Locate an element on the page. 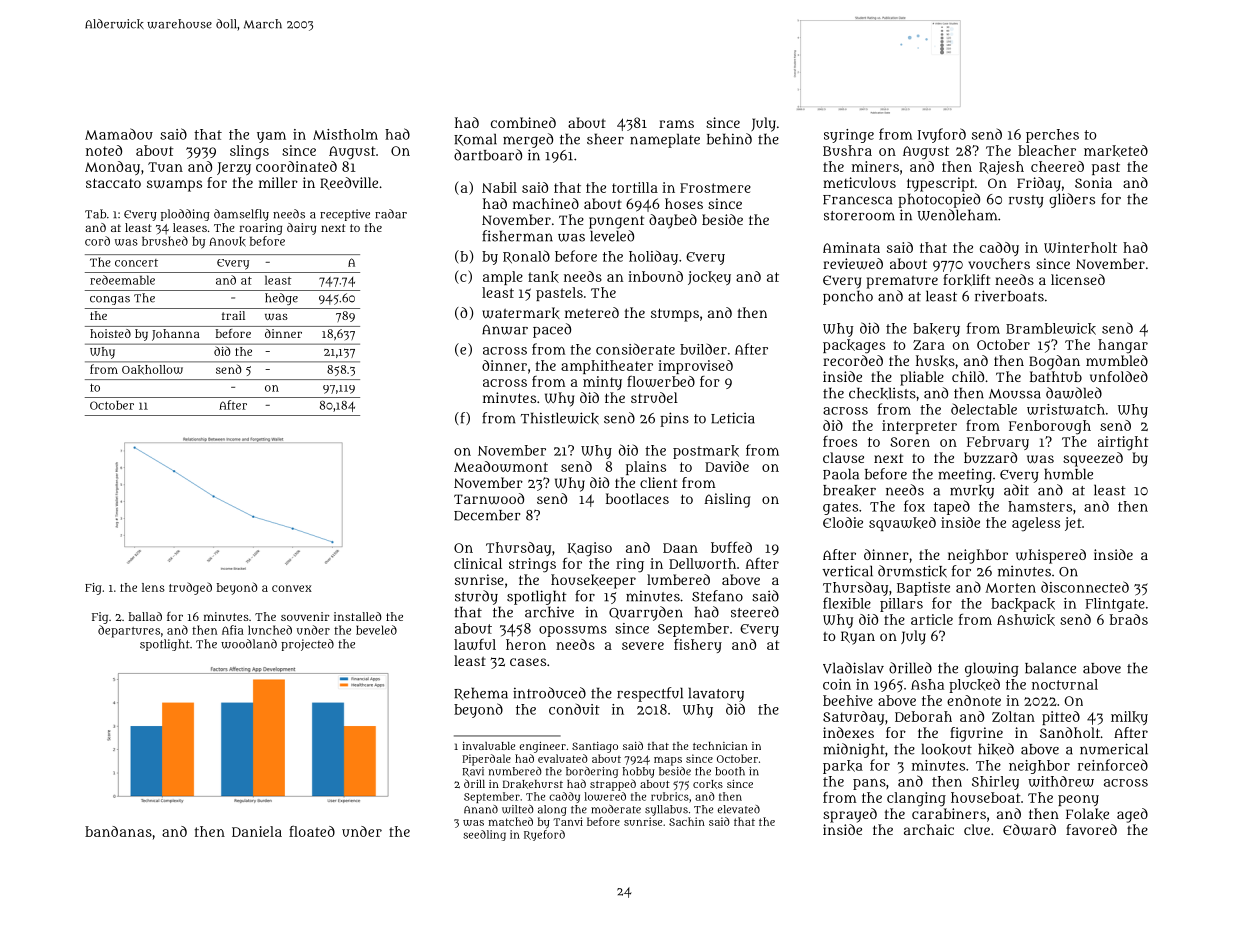 The height and width of the page is (952, 1233). bandanas is located at coordinates (118, 831).
